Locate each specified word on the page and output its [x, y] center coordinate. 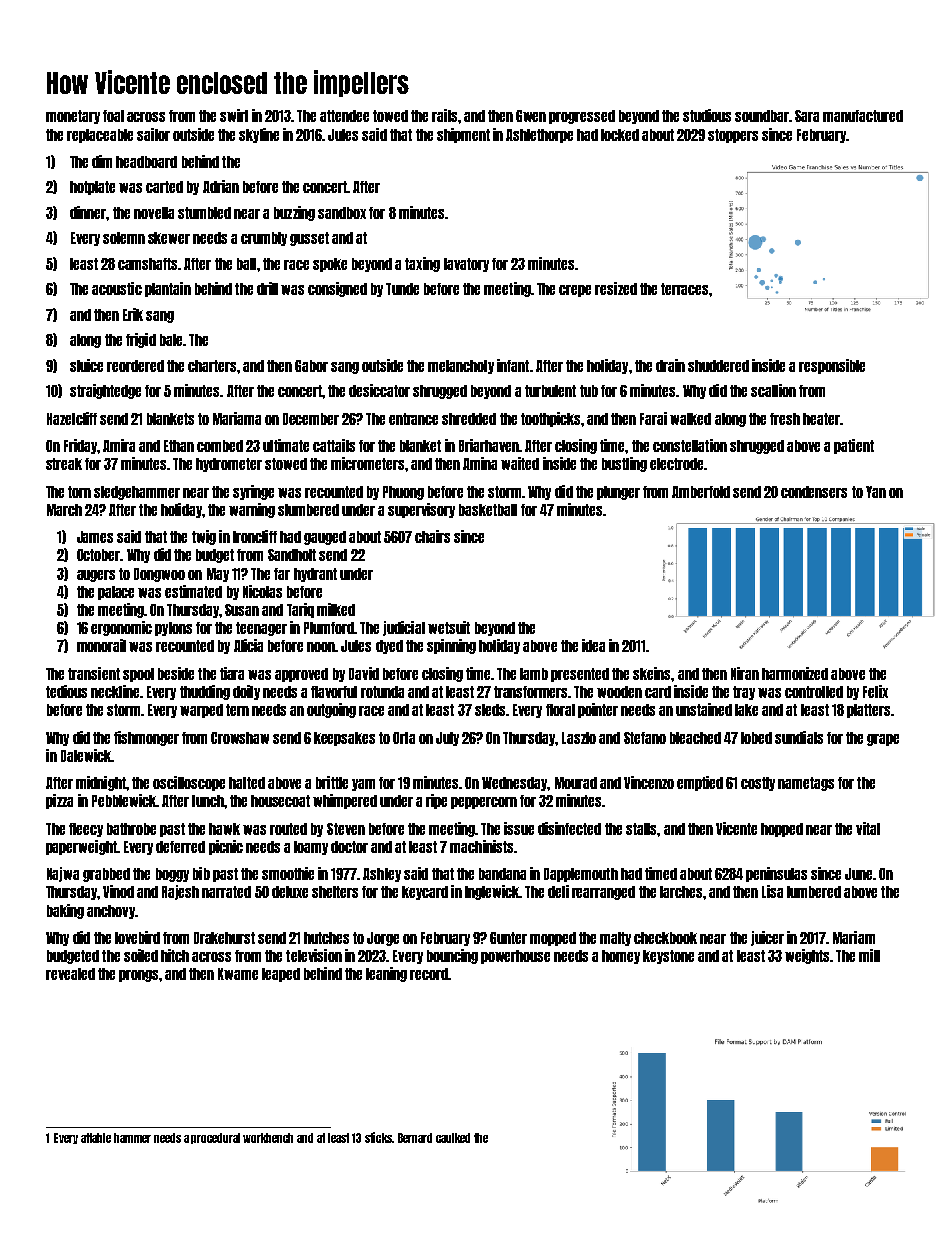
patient [854, 446]
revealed [70, 974]
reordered [135, 366]
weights [807, 956]
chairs [432, 536]
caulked [453, 1138]
